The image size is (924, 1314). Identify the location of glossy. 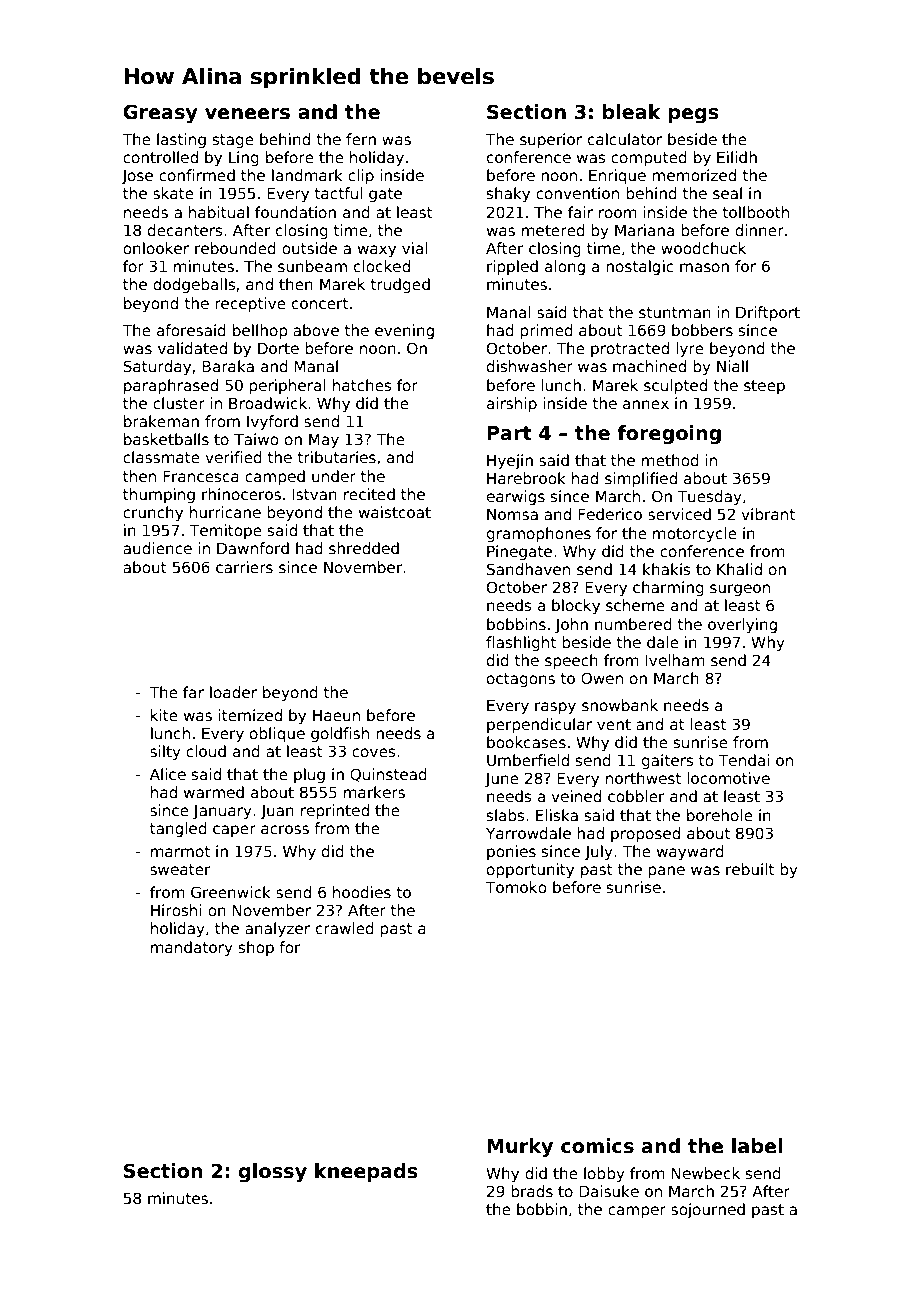
(273, 1172).
